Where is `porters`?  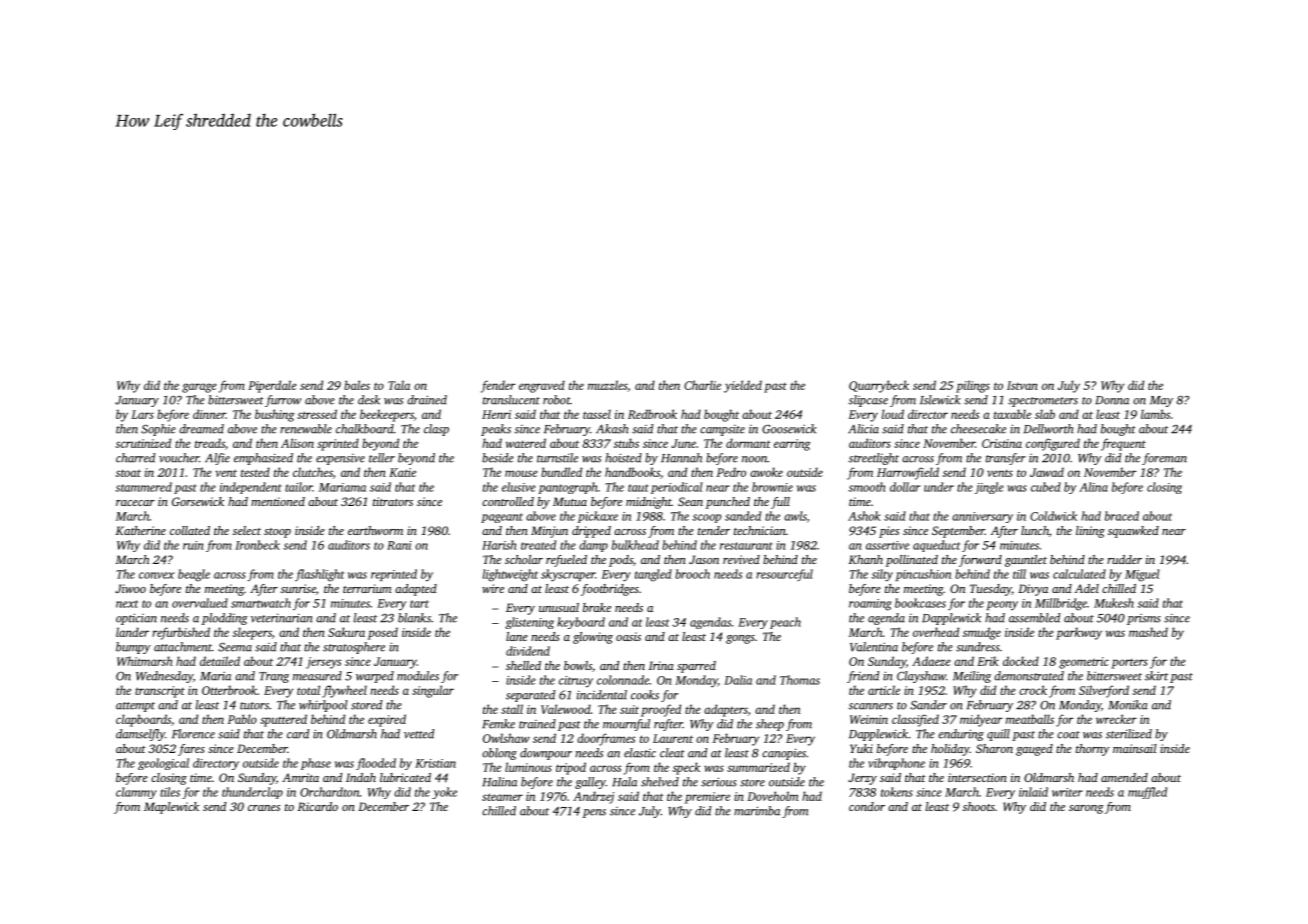 porters is located at coordinates (1129, 664).
